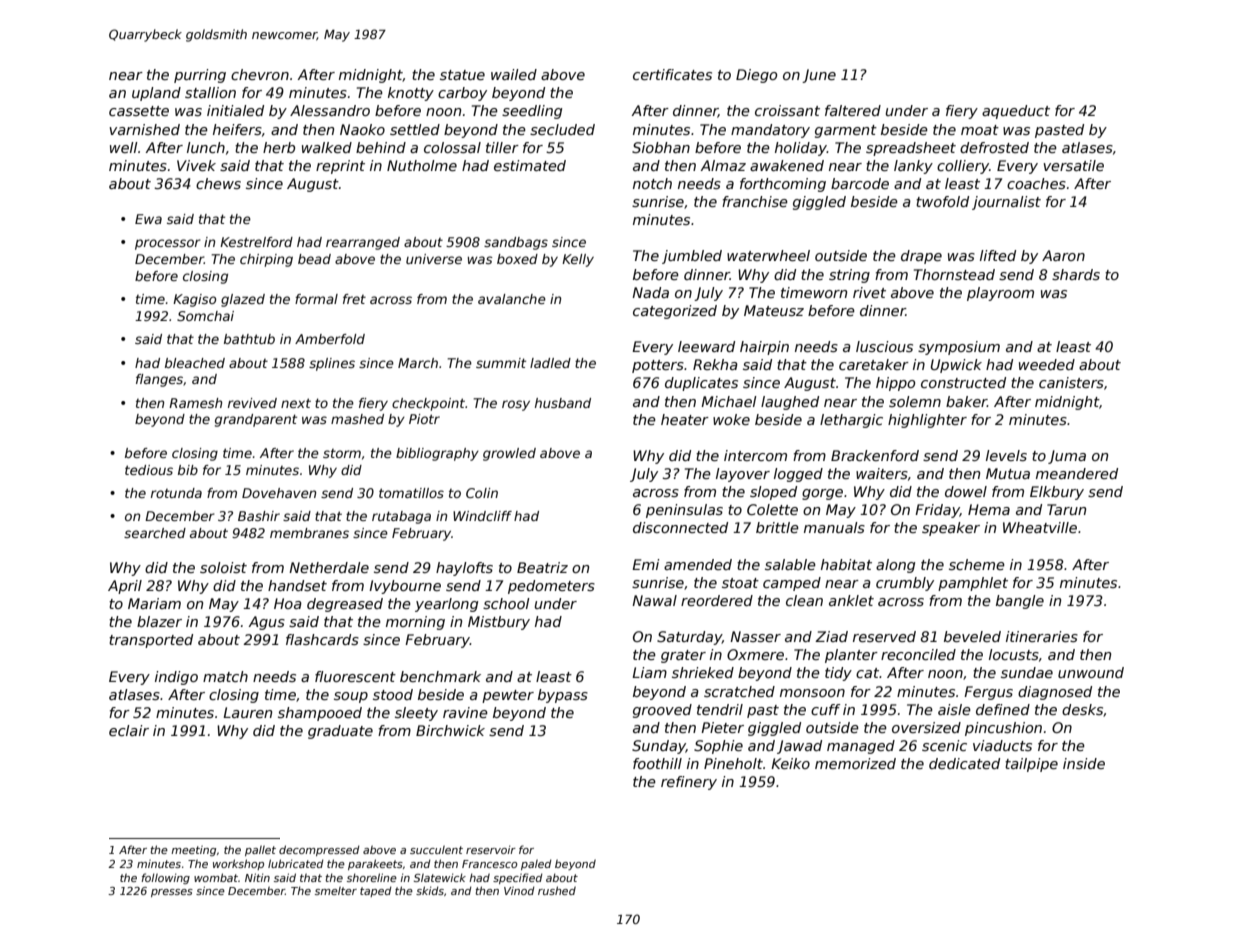 This screenshot has height=952, width=1233. What do you see at coordinates (342, 453) in the screenshot?
I see `storm` at bounding box center [342, 453].
